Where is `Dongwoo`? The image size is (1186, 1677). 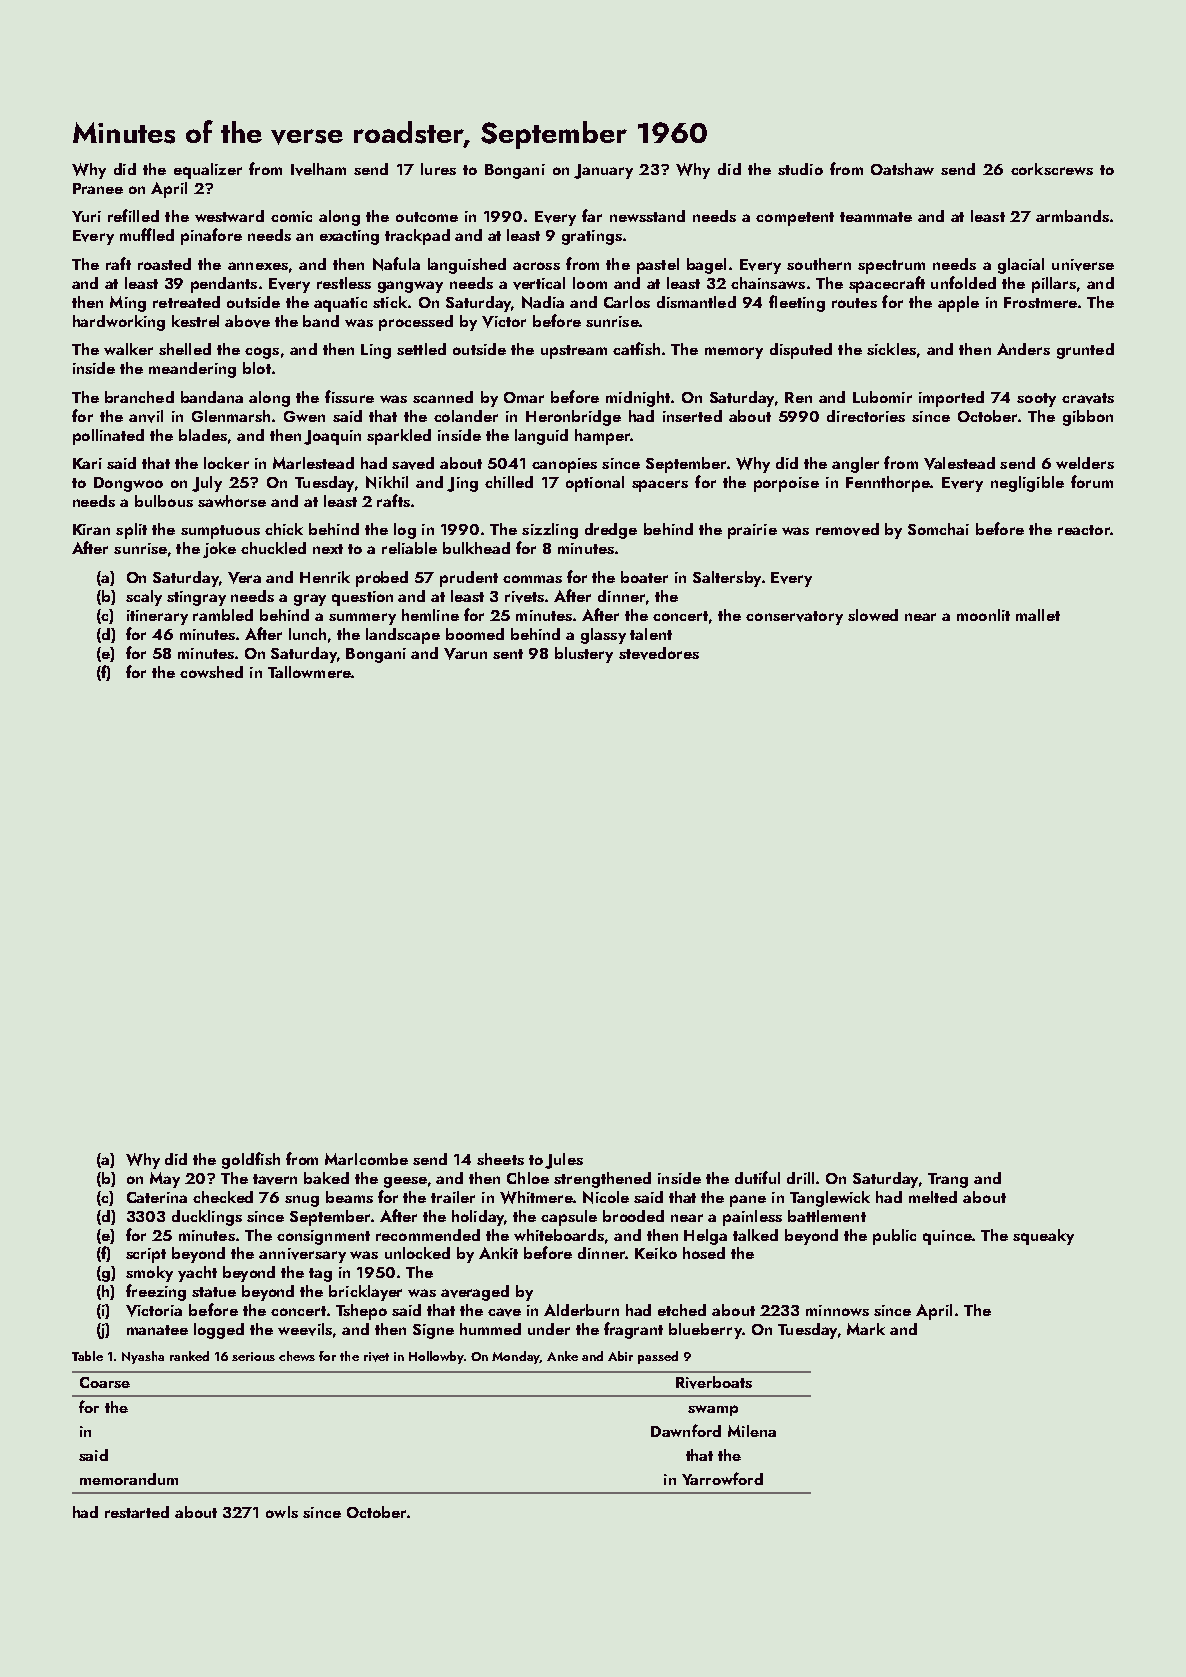
Dongwoo is located at coordinates (128, 484).
